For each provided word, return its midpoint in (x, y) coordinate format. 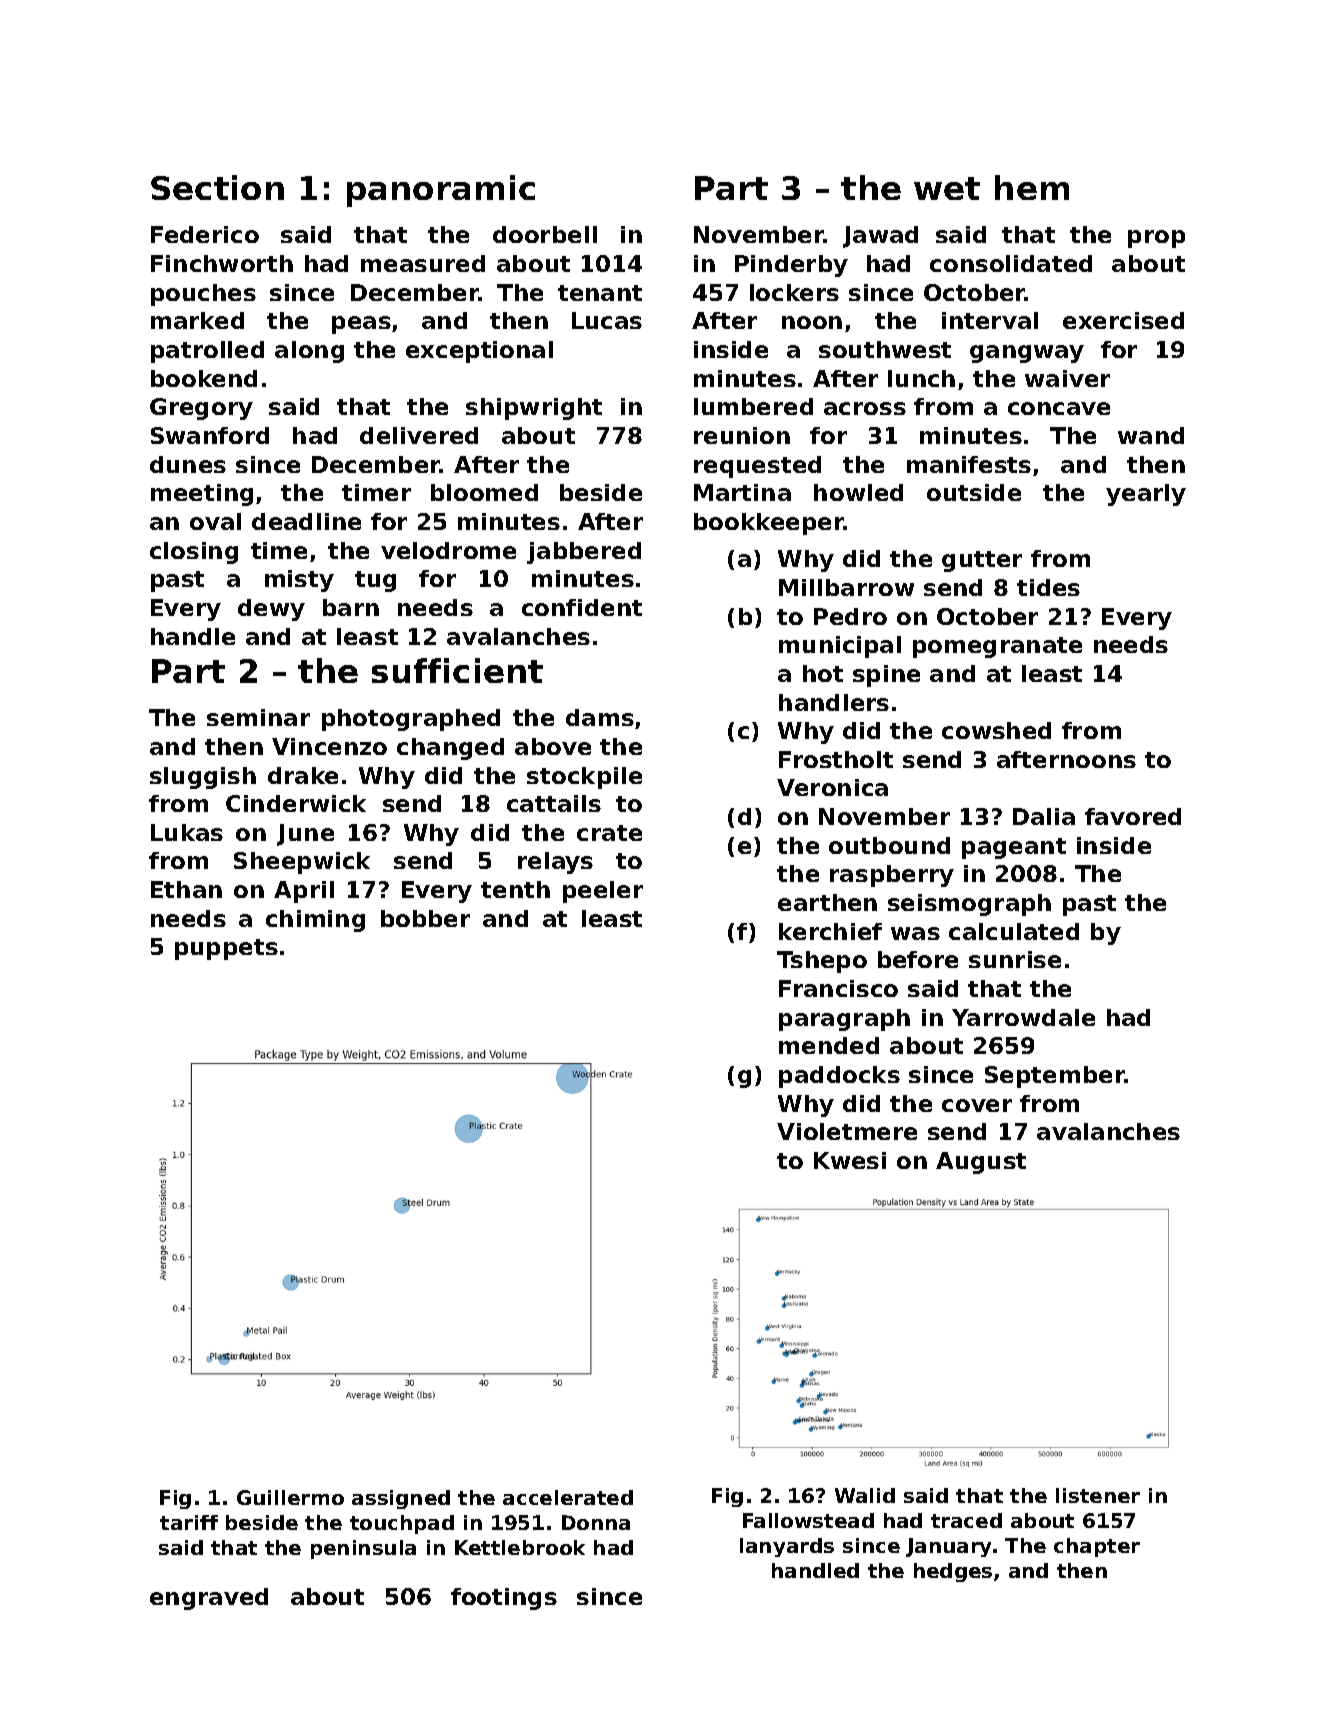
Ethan (186, 889)
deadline (306, 521)
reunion (742, 435)
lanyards (787, 1547)
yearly (1146, 495)
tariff (189, 1522)
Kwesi (850, 1160)
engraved (209, 1599)
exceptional (479, 352)
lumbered (753, 406)
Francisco (838, 988)
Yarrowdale (1023, 1017)
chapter (1097, 1547)
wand (1151, 435)
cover (977, 1105)
